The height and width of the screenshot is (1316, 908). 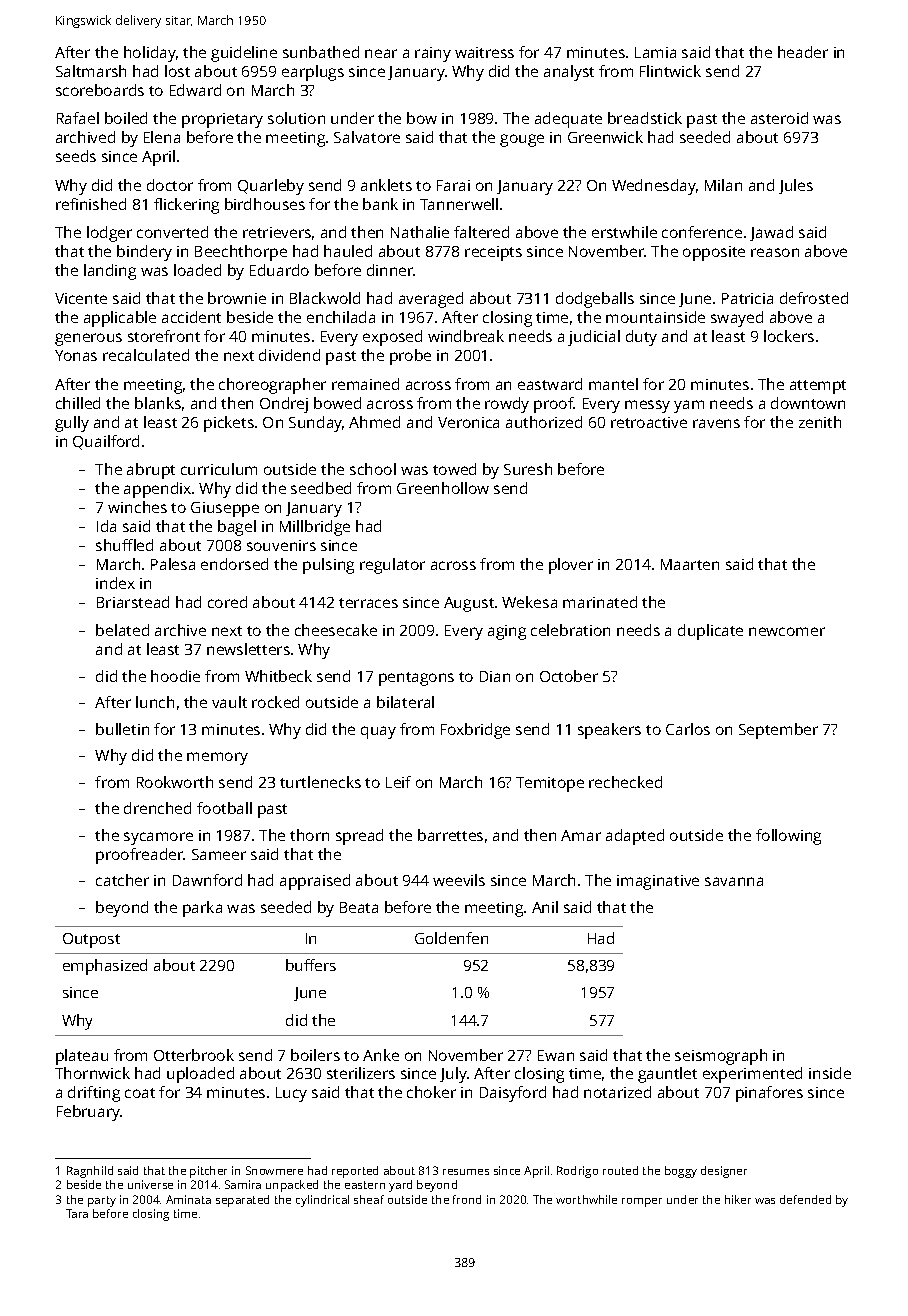 What do you see at coordinates (91, 71) in the screenshot?
I see `Saltmarsh` at bounding box center [91, 71].
